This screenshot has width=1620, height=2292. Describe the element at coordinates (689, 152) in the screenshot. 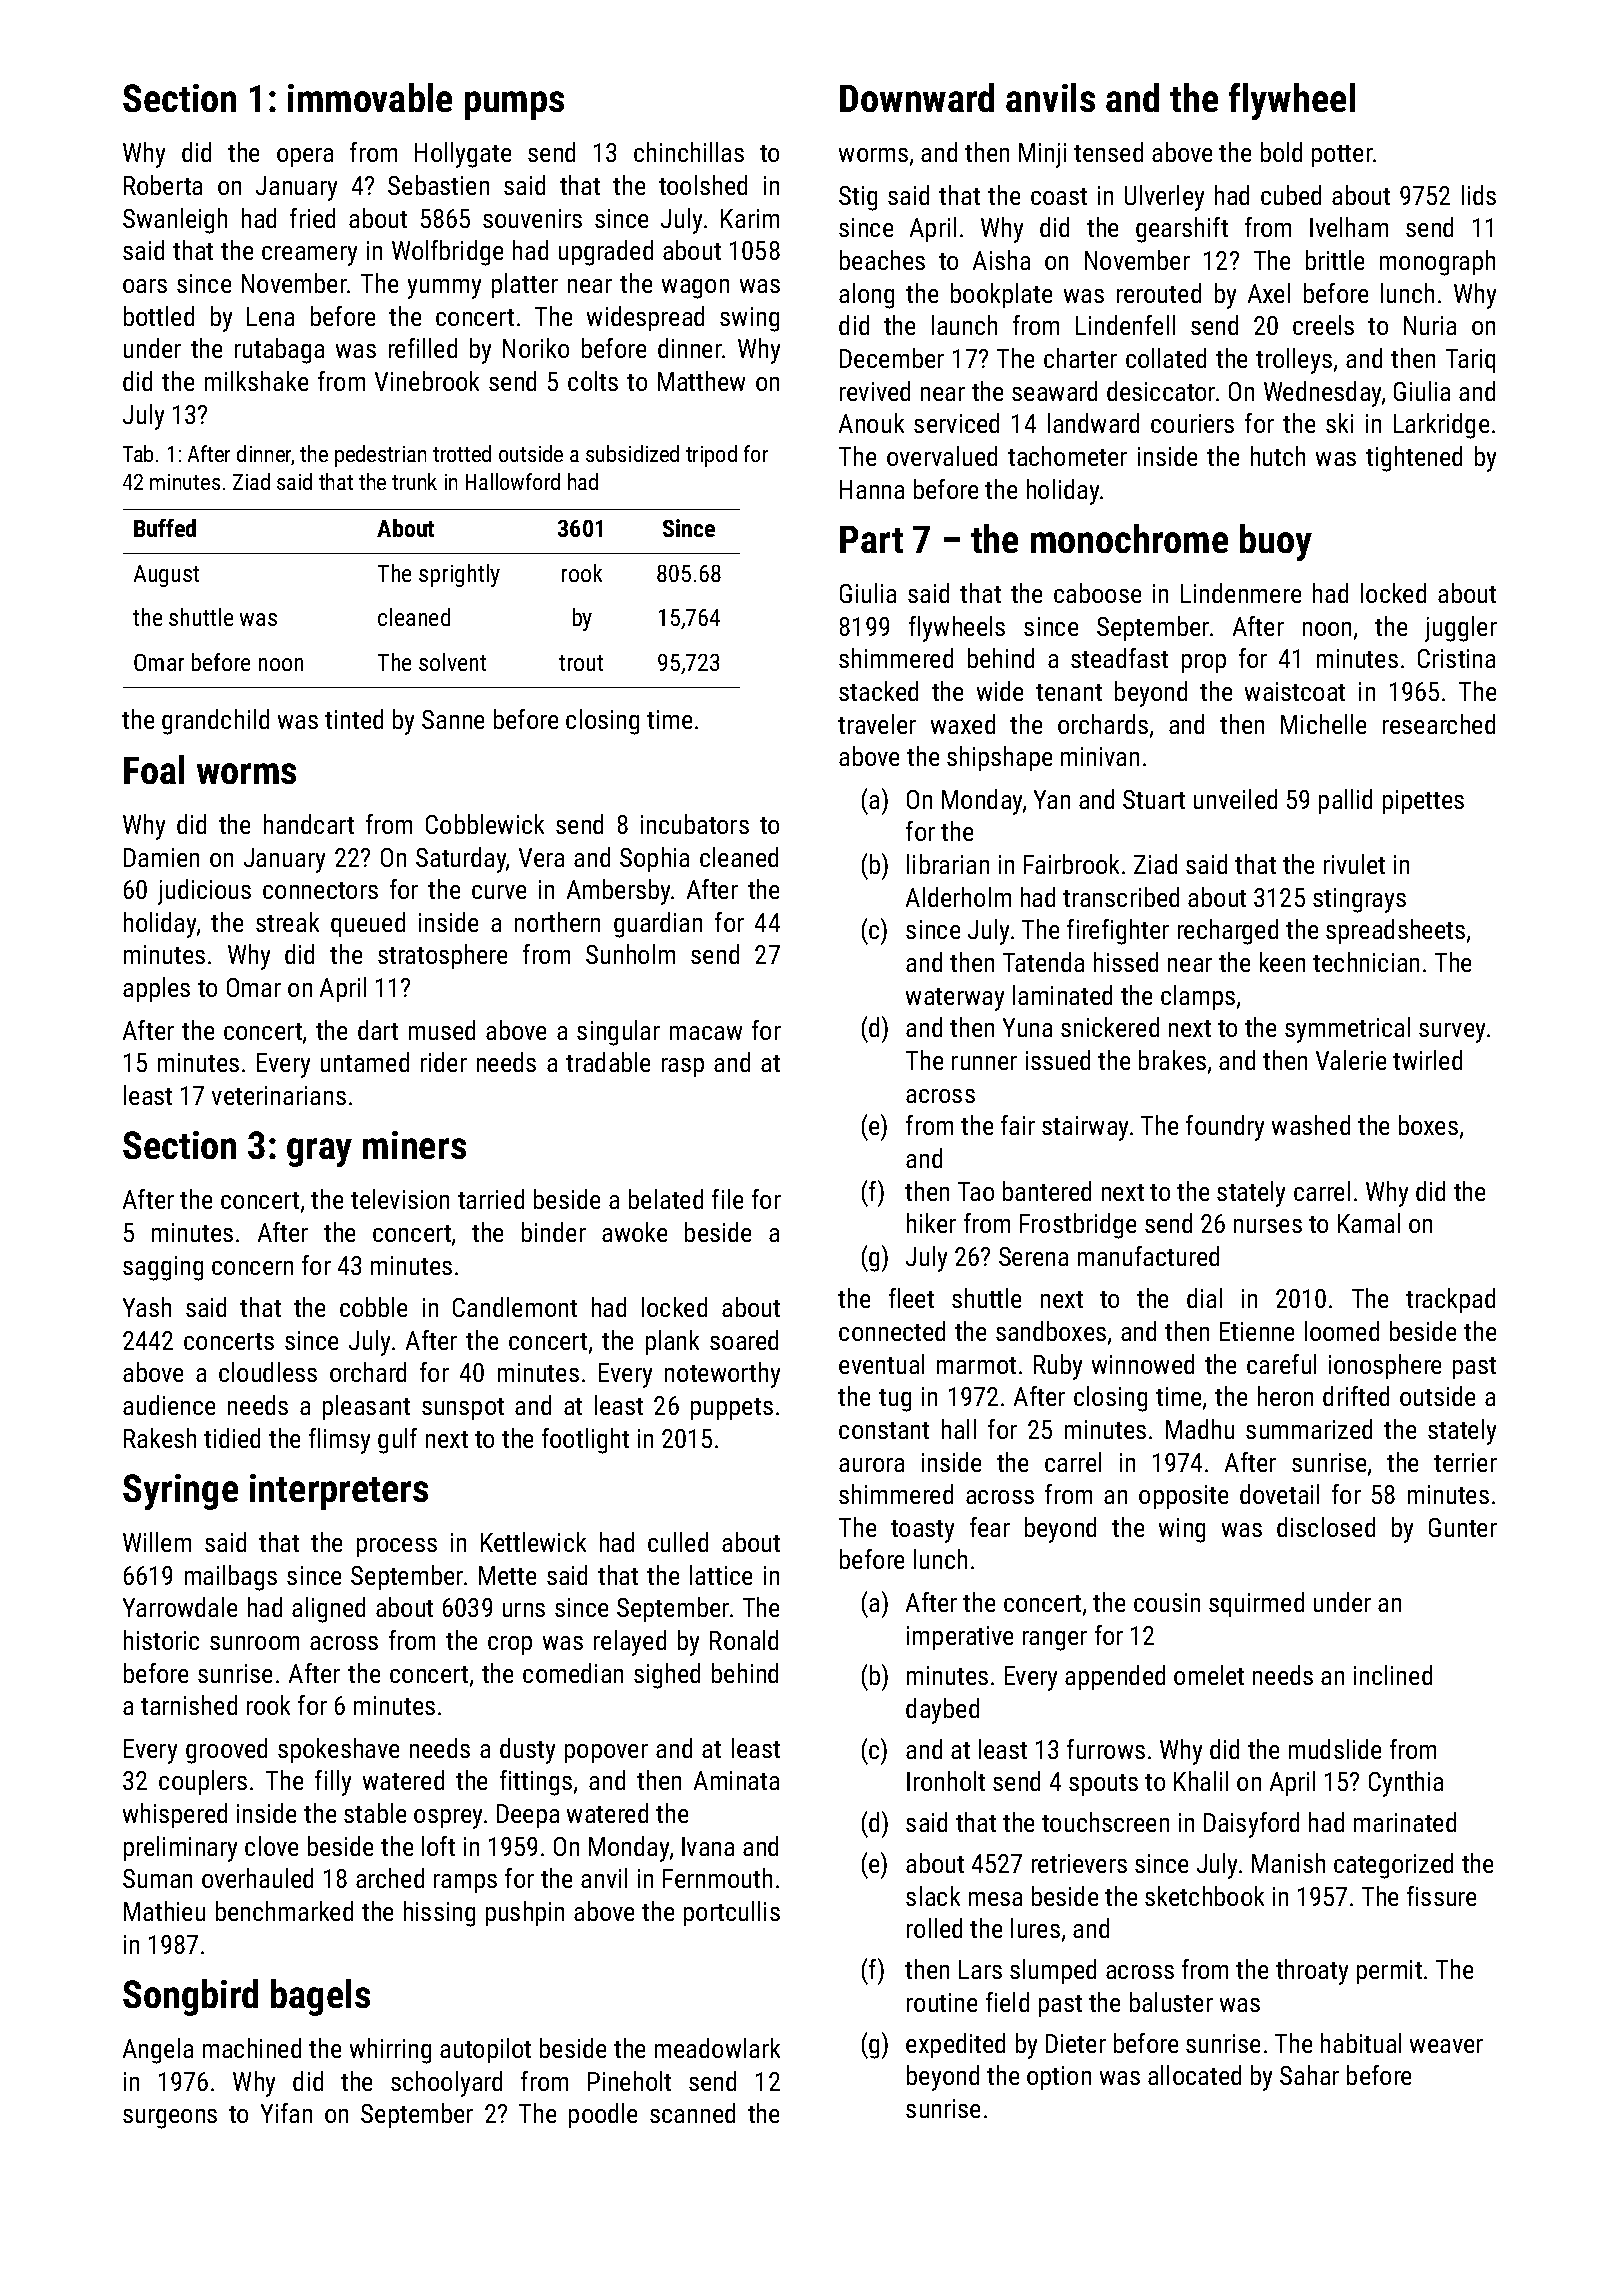

I see `chinchillas` at that location.
